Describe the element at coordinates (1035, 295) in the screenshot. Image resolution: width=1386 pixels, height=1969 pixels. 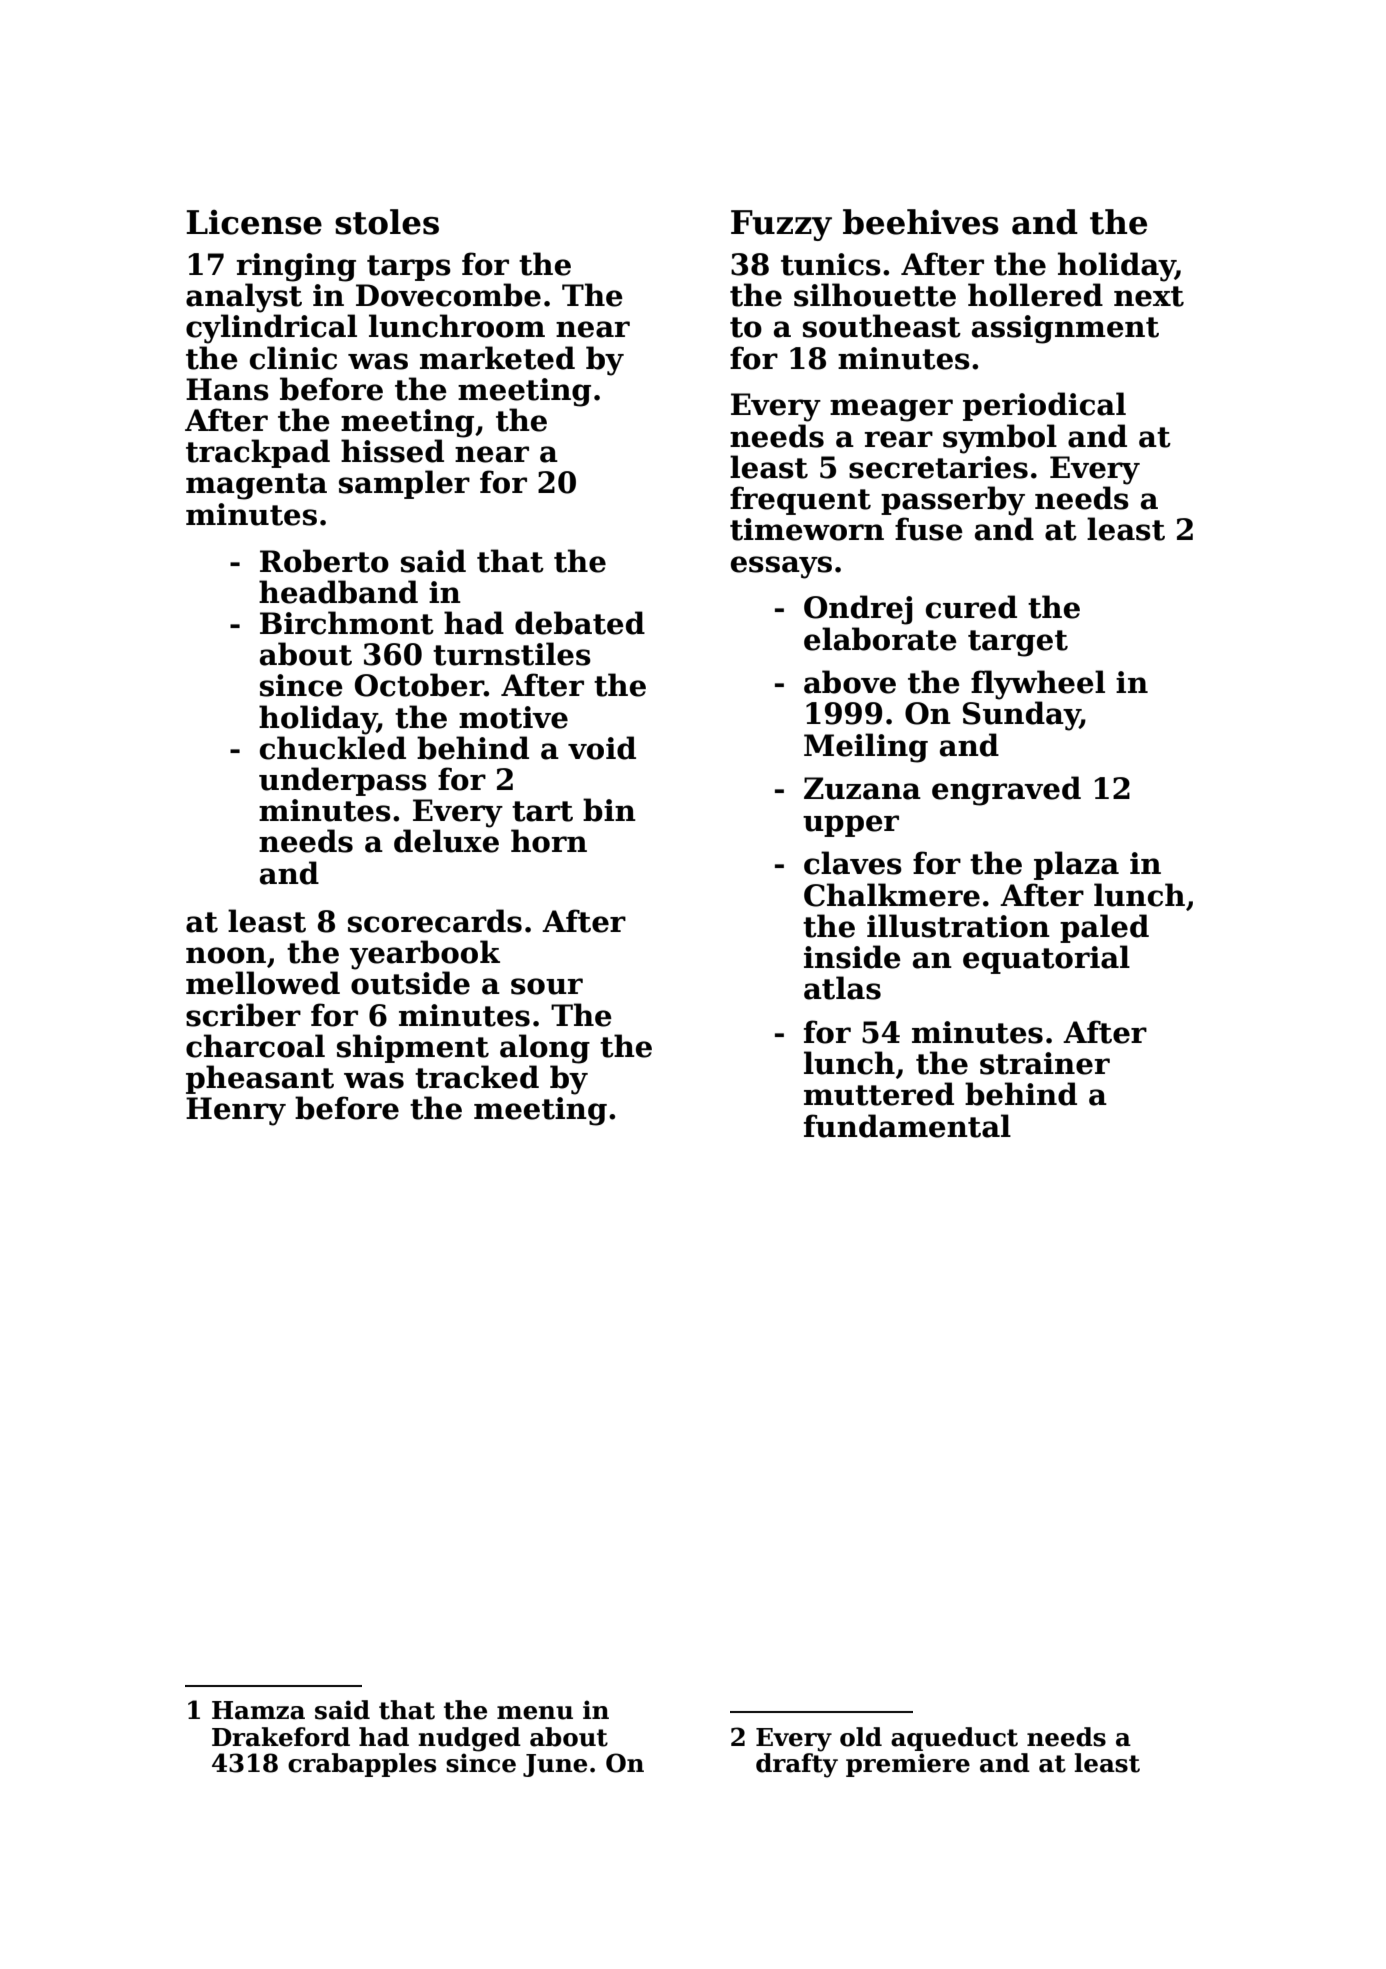
I see `hollered` at that location.
